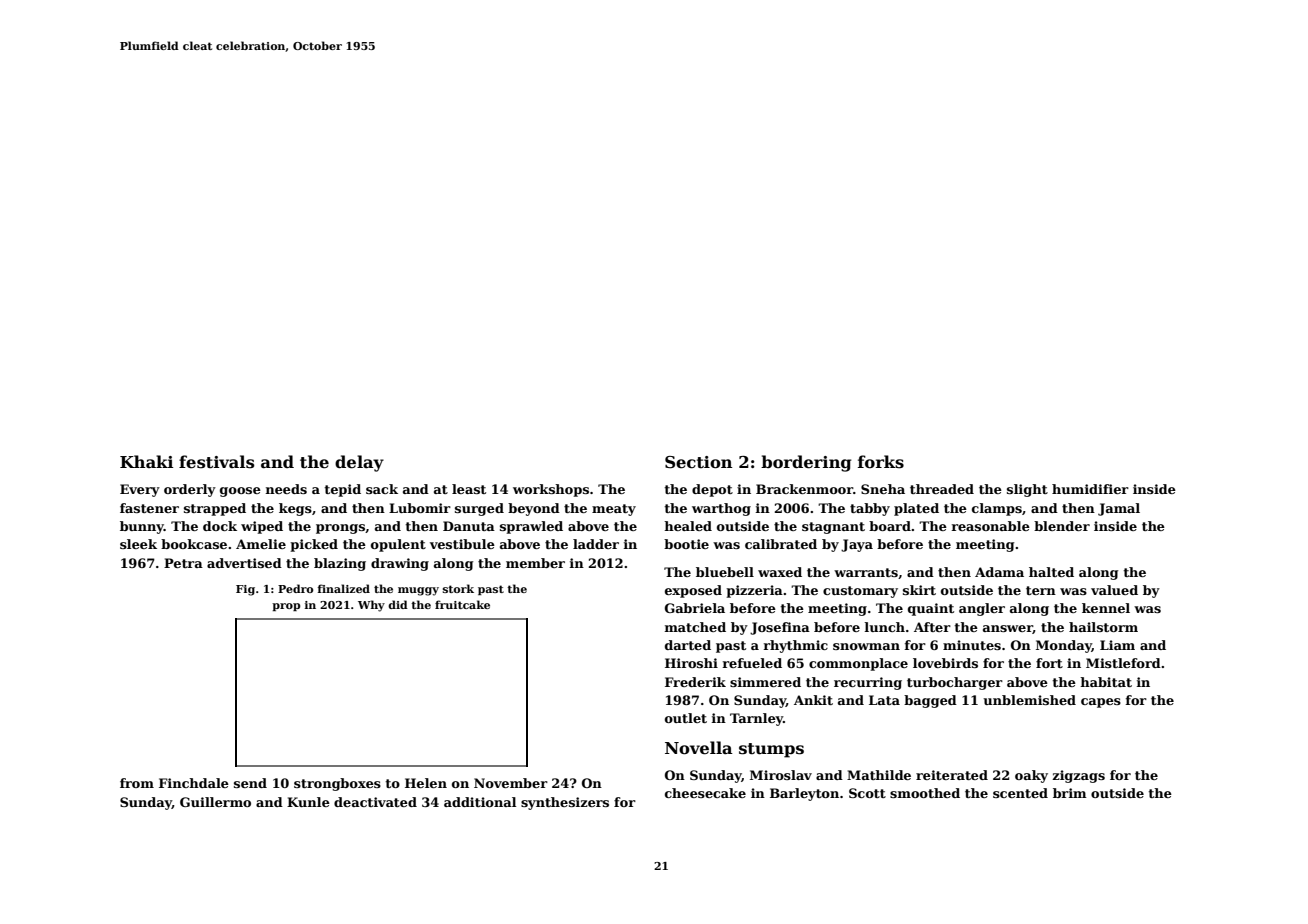 This page has height=924, width=1308. What do you see at coordinates (308, 802) in the page?
I see `Kunle` at bounding box center [308, 802].
